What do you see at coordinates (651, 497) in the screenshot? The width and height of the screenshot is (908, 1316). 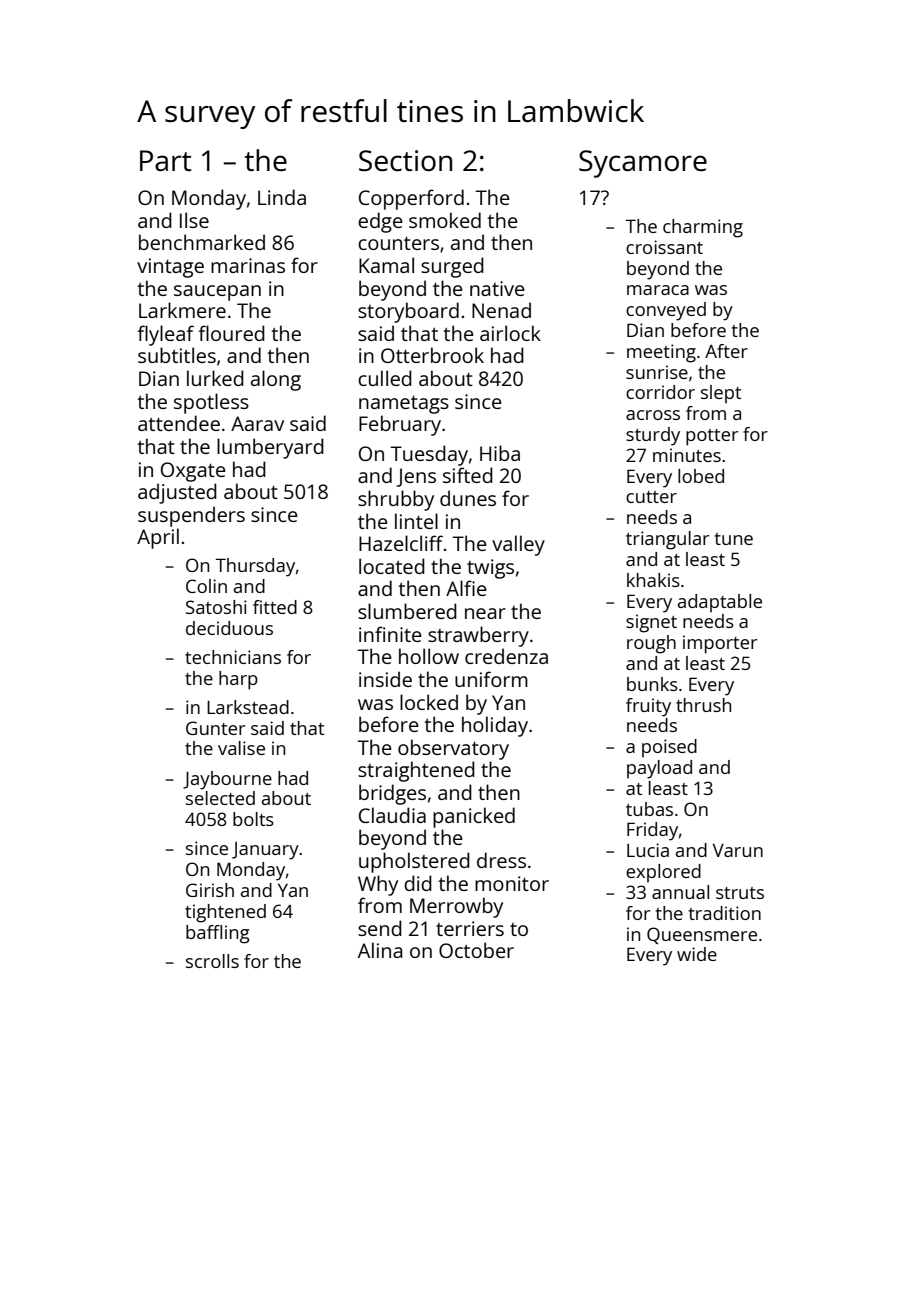 I see `cutter` at bounding box center [651, 497].
